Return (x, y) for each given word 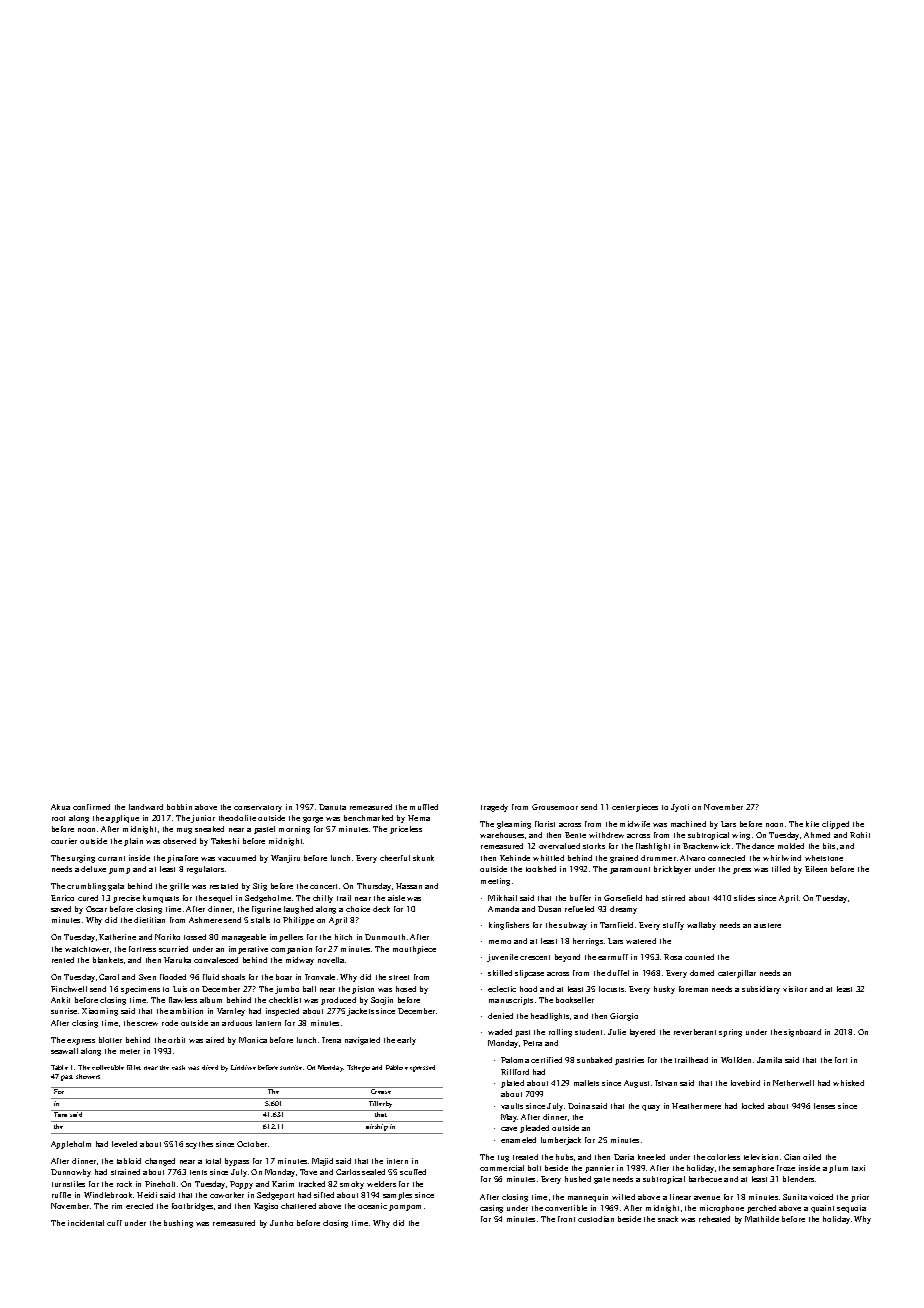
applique (122, 819)
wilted (623, 1197)
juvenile (502, 958)
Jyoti (680, 808)
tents (198, 1172)
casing (491, 1209)
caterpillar (737, 974)
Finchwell (69, 989)
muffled (424, 807)
